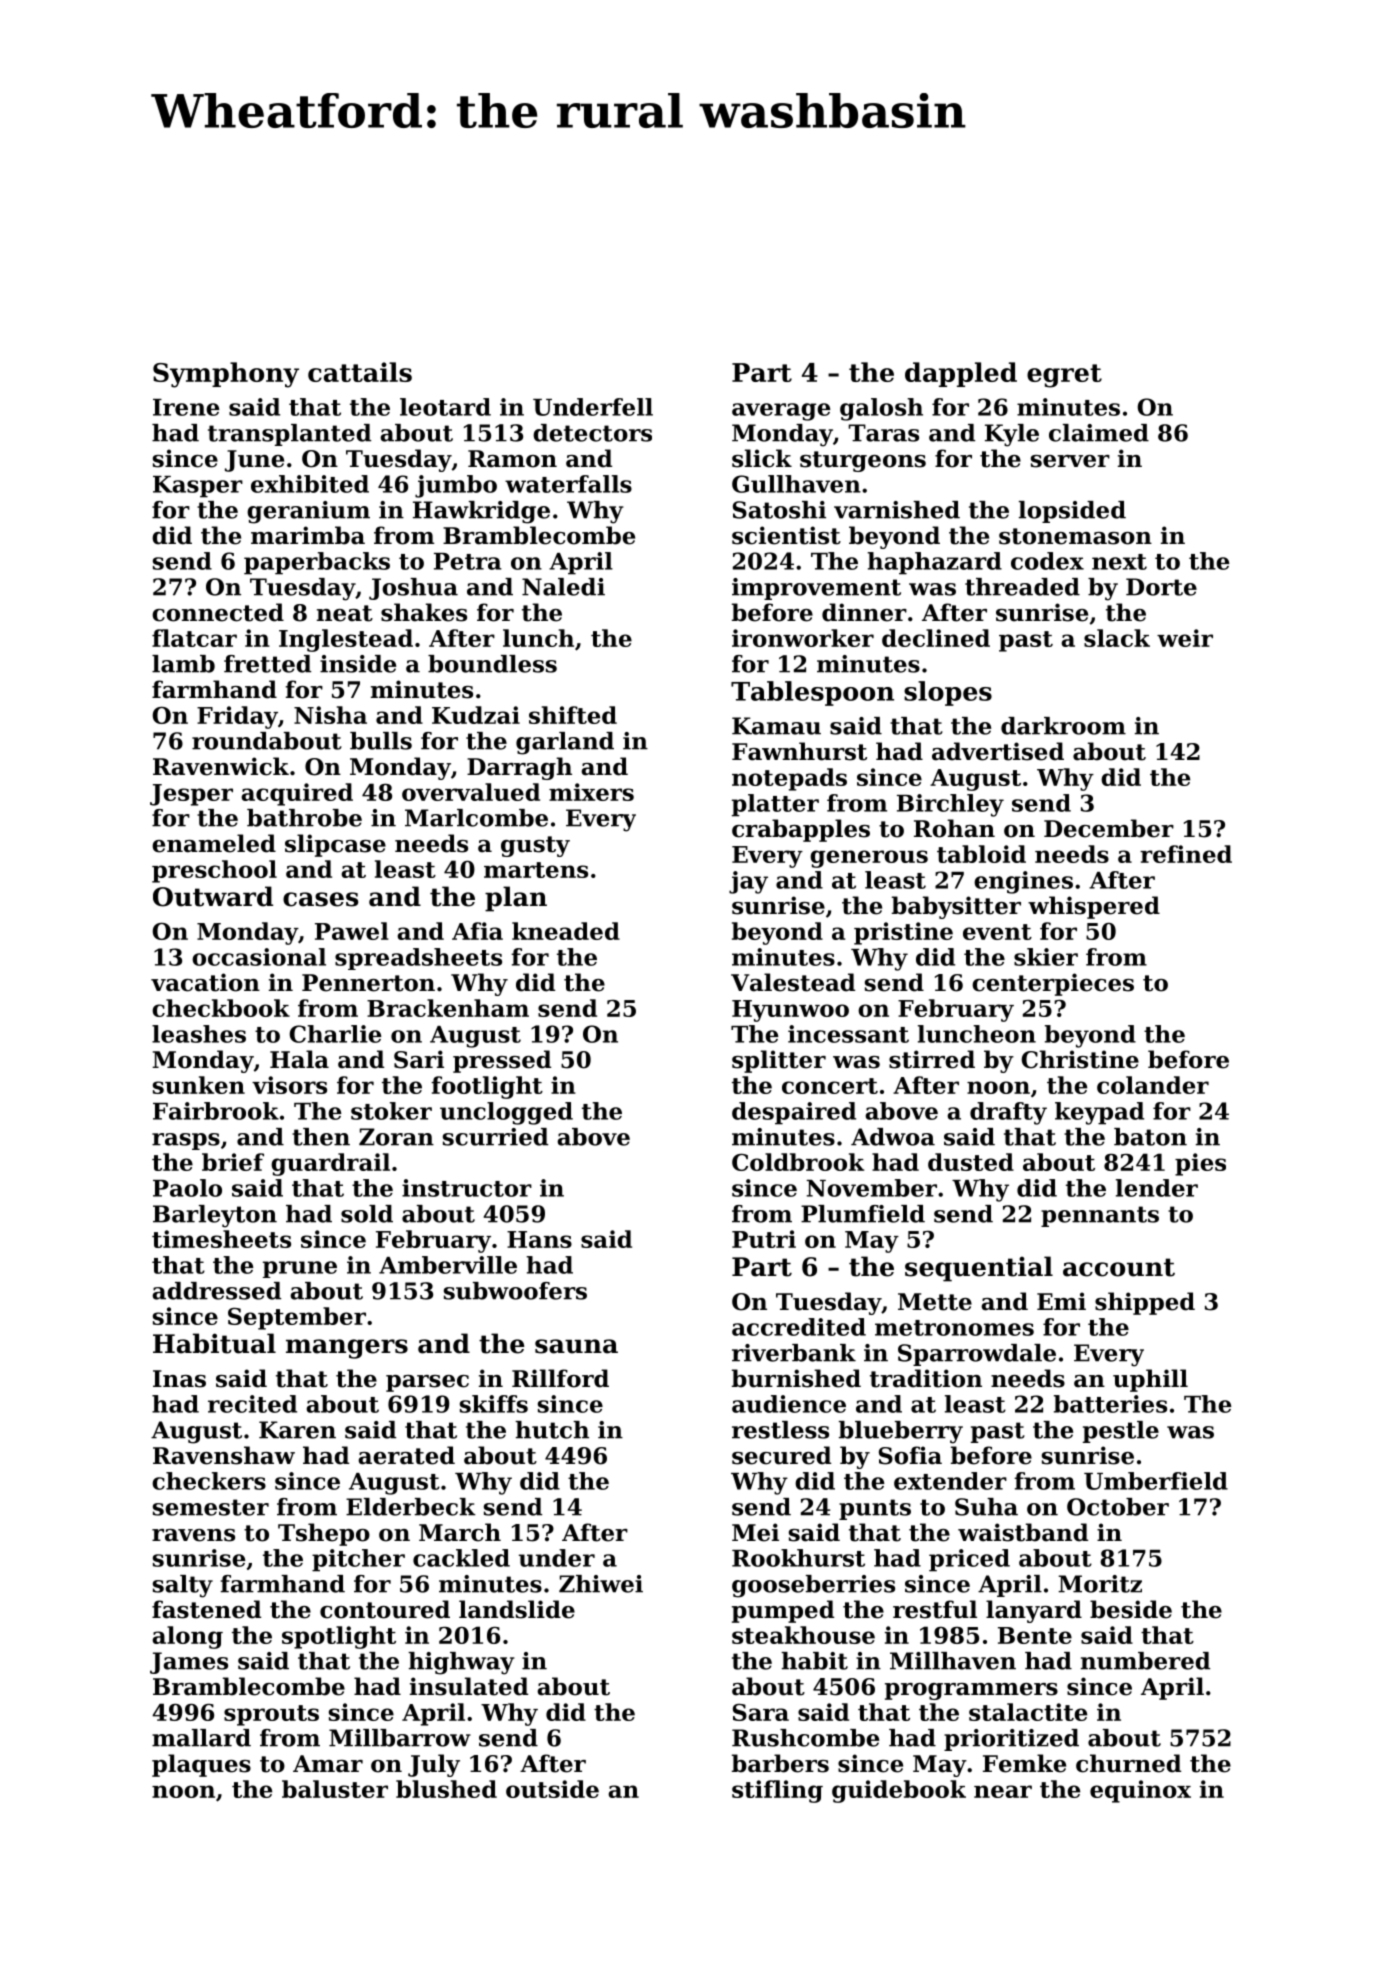 The width and height of the screenshot is (1386, 1969). Describe the element at coordinates (601, 1584) in the screenshot. I see `Zhiwei` at that location.
